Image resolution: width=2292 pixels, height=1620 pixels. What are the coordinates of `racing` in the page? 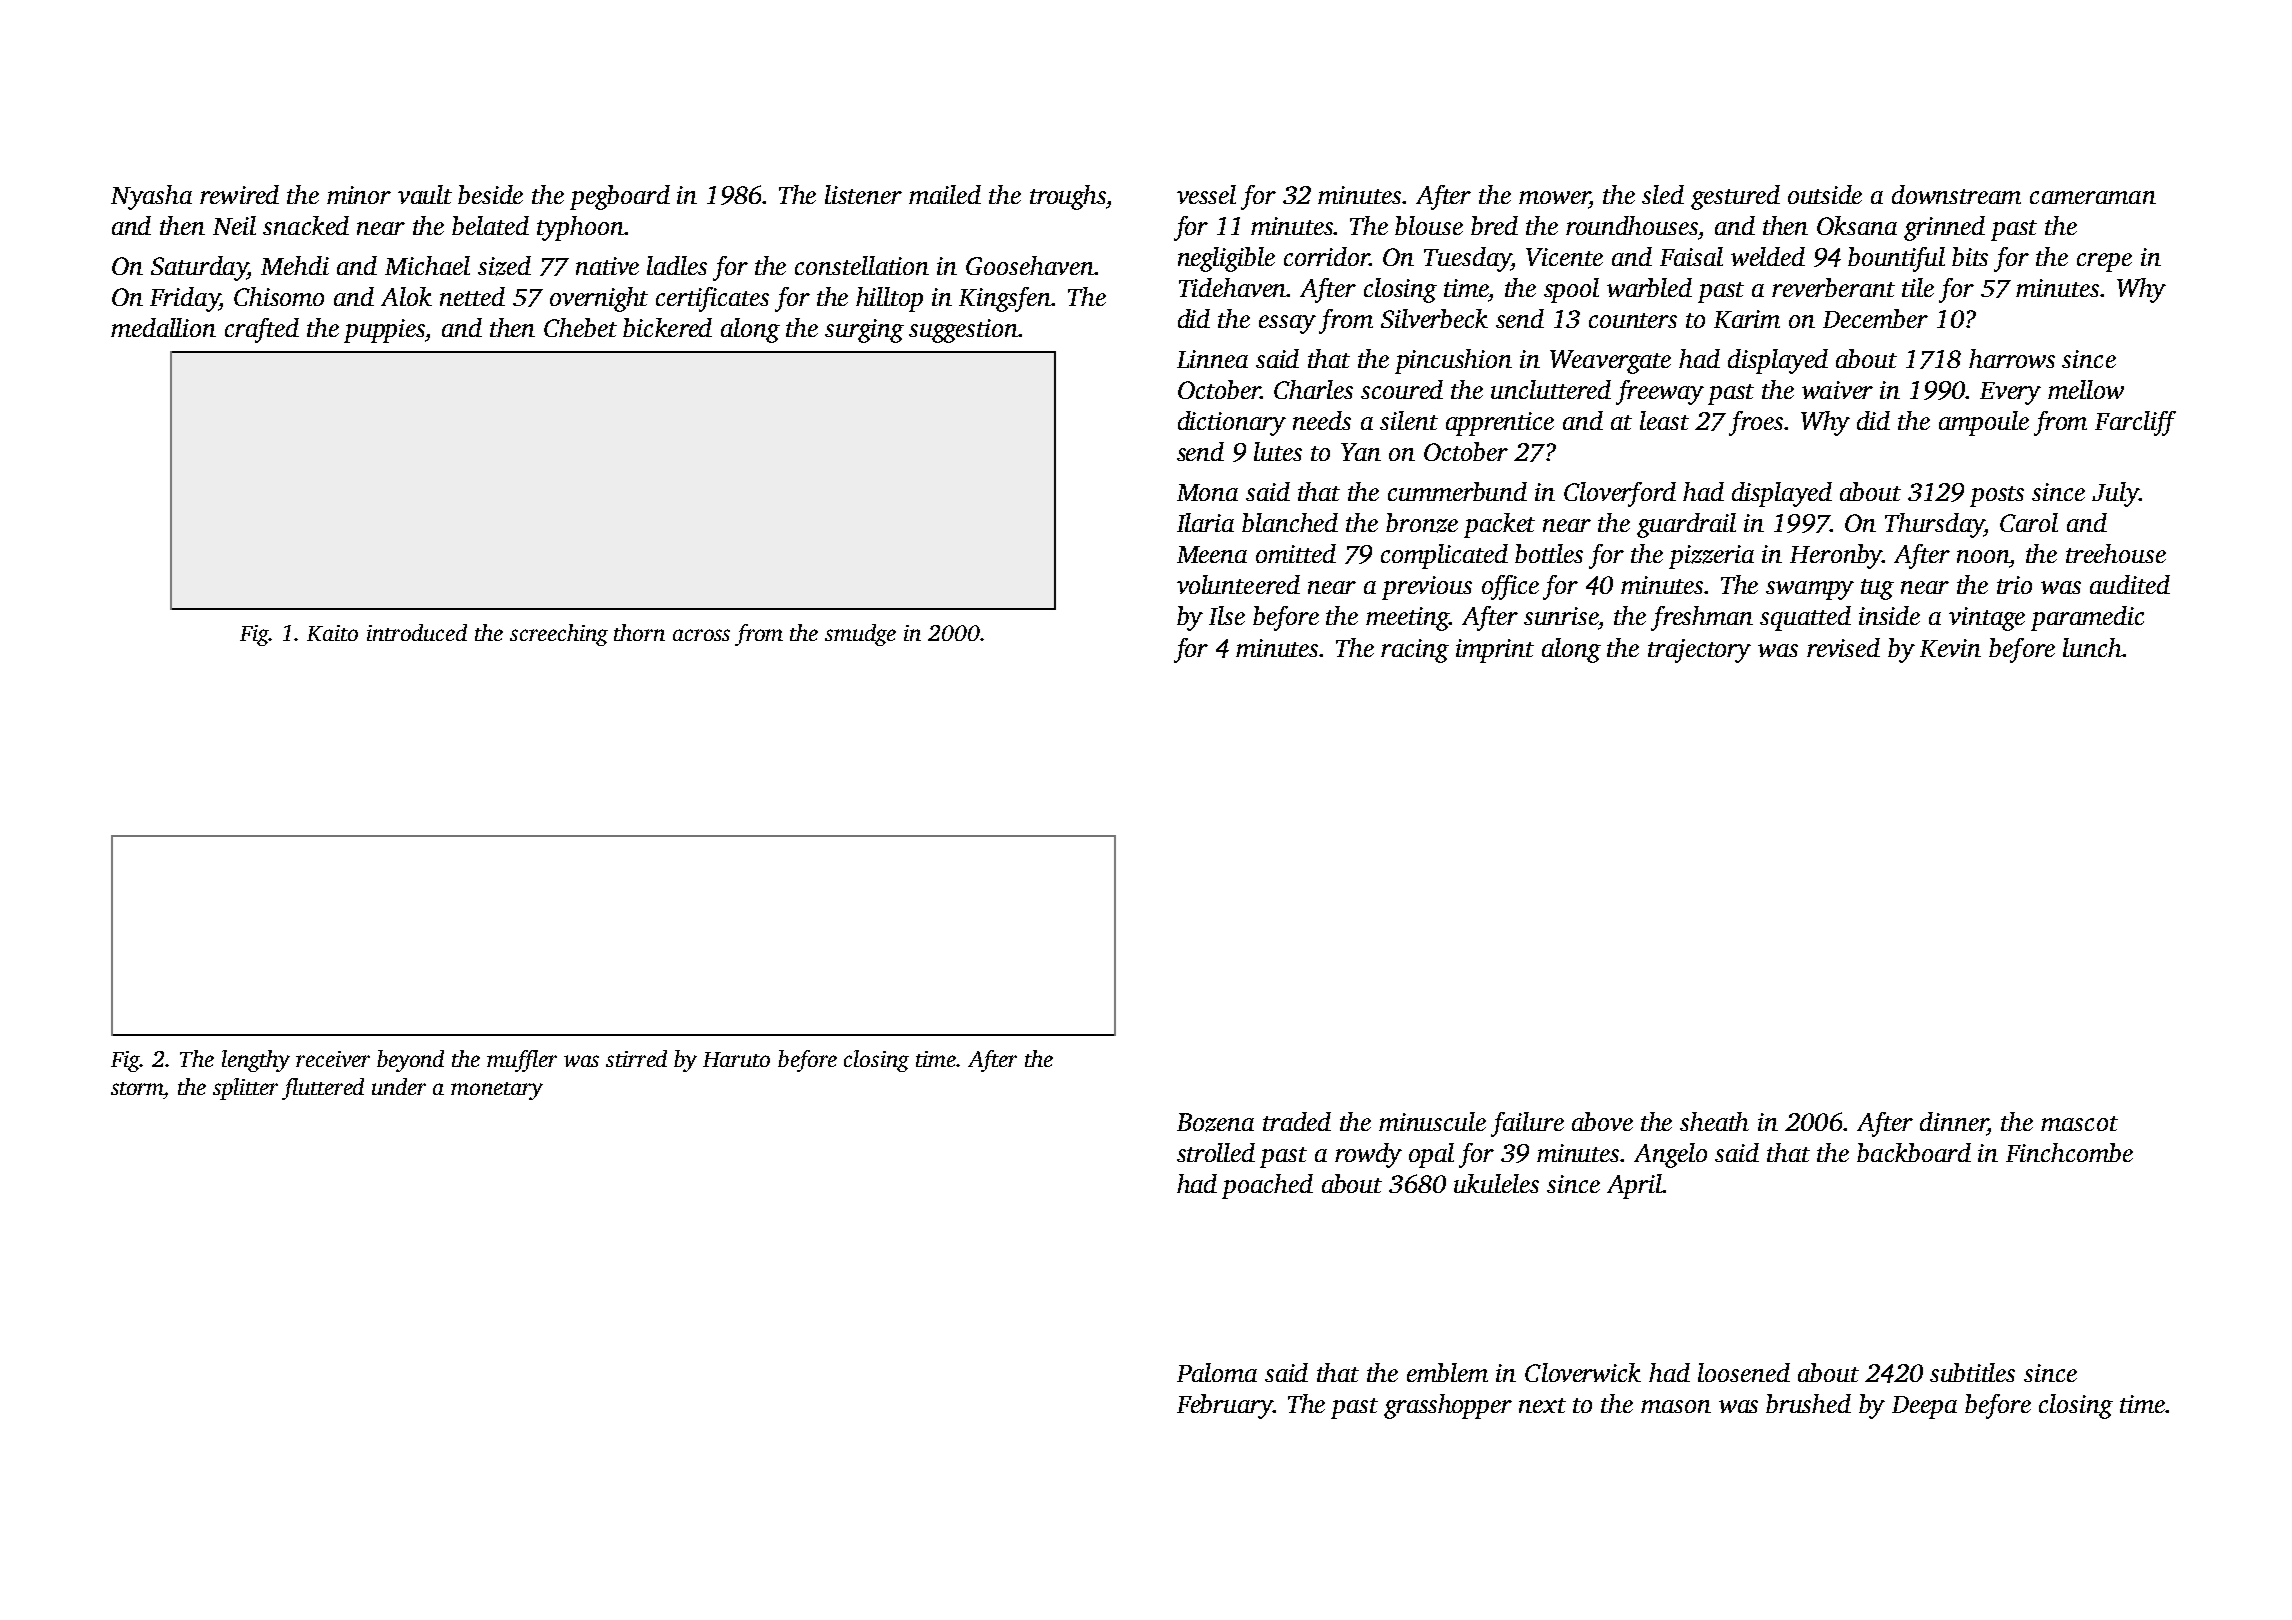 It's located at (1415, 651).
